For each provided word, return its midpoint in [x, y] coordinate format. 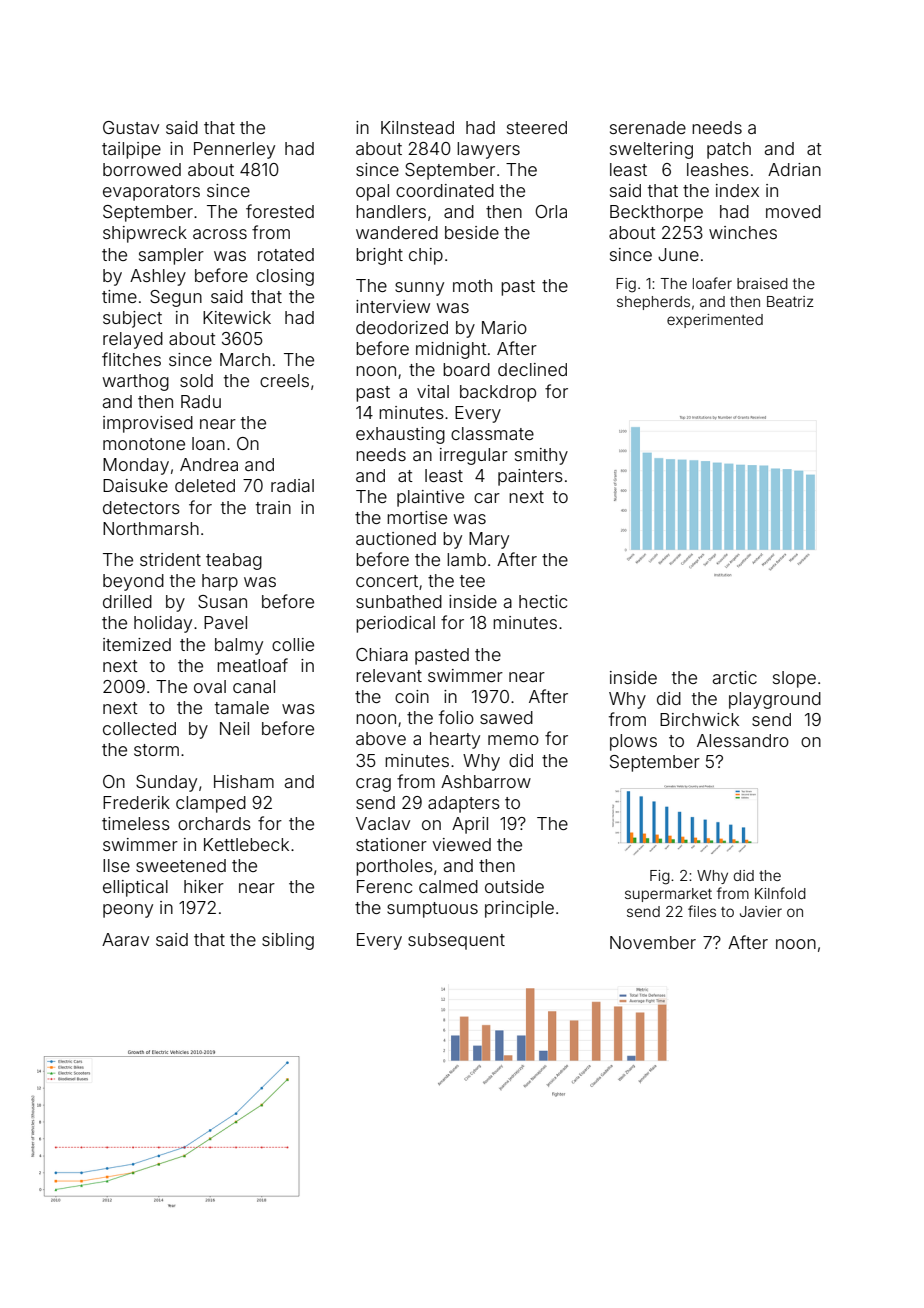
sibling [288, 941]
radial [292, 485]
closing [285, 277]
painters [530, 477]
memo [513, 740]
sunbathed [399, 601]
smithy [541, 456]
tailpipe [131, 150]
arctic [735, 677]
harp [220, 582]
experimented [715, 321]
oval [210, 686]
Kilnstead [417, 127]
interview [393, 306]
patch [729, 150]
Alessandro [743, 740]
